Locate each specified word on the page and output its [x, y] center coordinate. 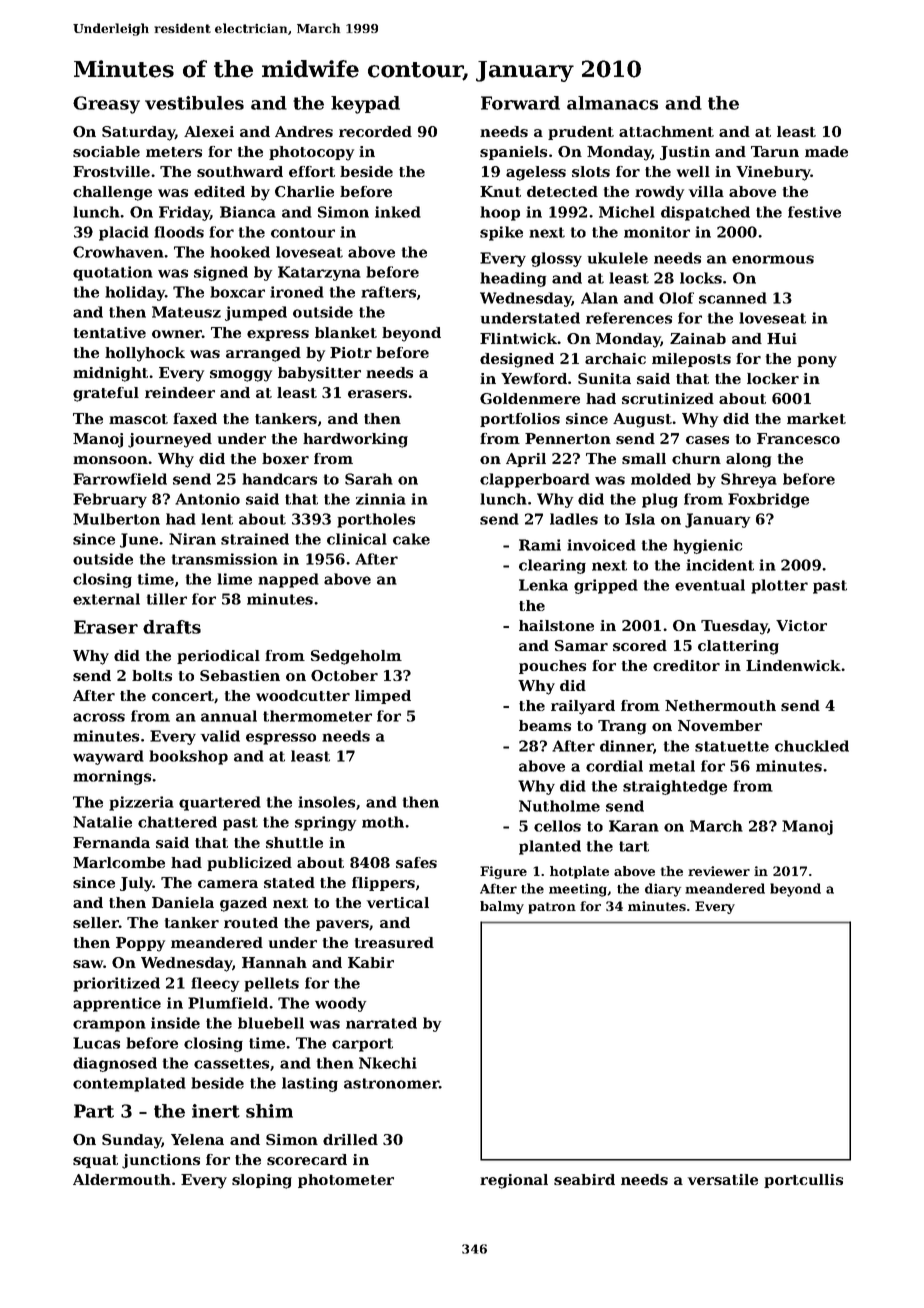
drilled [350, 1139]
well [693, 171]
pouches [552, 667]
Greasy [106, 105]
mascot [138, 419]
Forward [520, 103]
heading [513, 279]
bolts [152, 675]
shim [269, 1111]
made [826, 151]
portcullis [803, 1181]
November [720, 725]
